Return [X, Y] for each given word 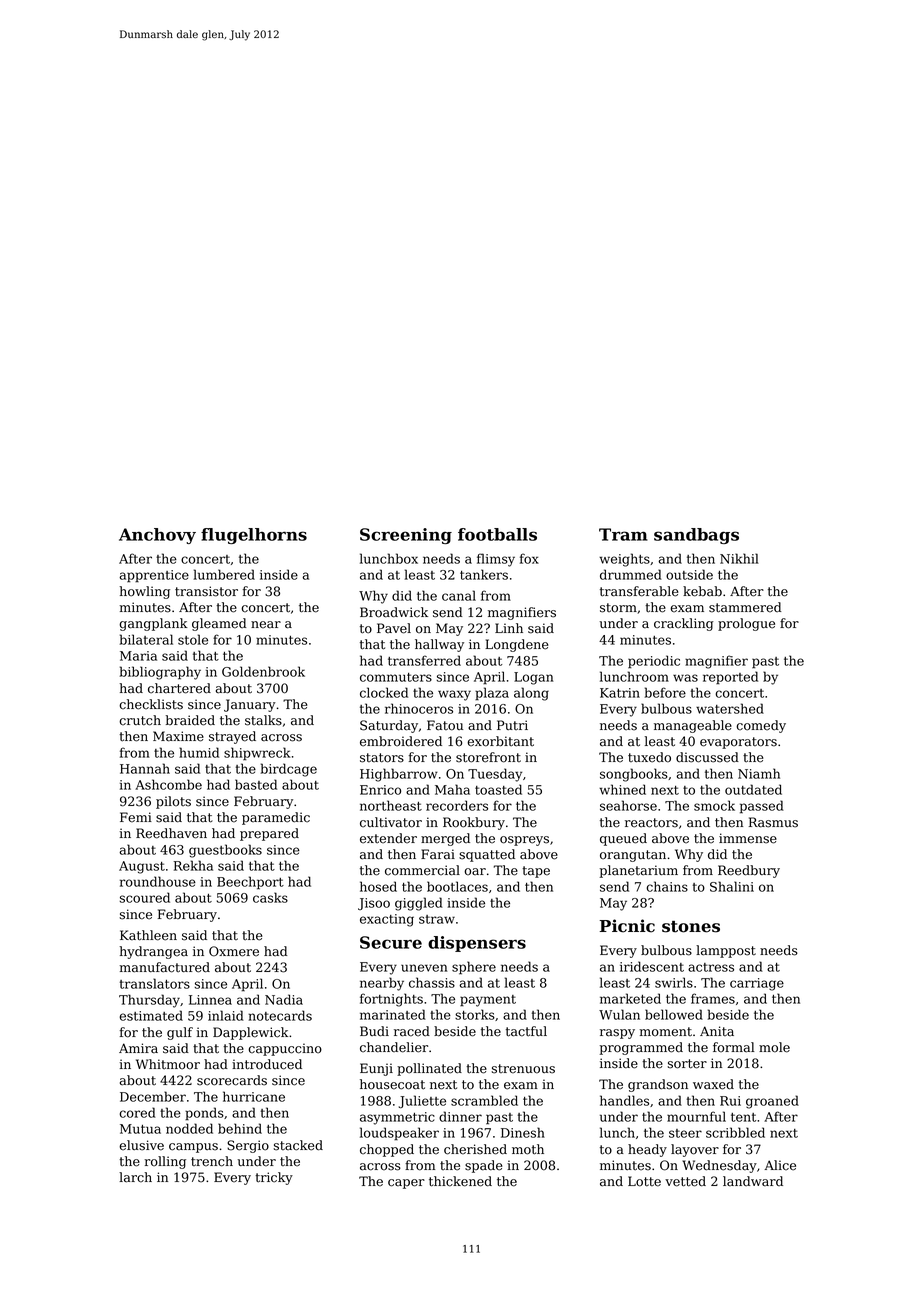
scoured [145, 897]
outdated [753, 789]
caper [406, 1184]
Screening [406, 536]
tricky [274, 1178]
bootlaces [457, 886]
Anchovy [157, 536]
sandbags [696, 536]
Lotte [644, 1181]
